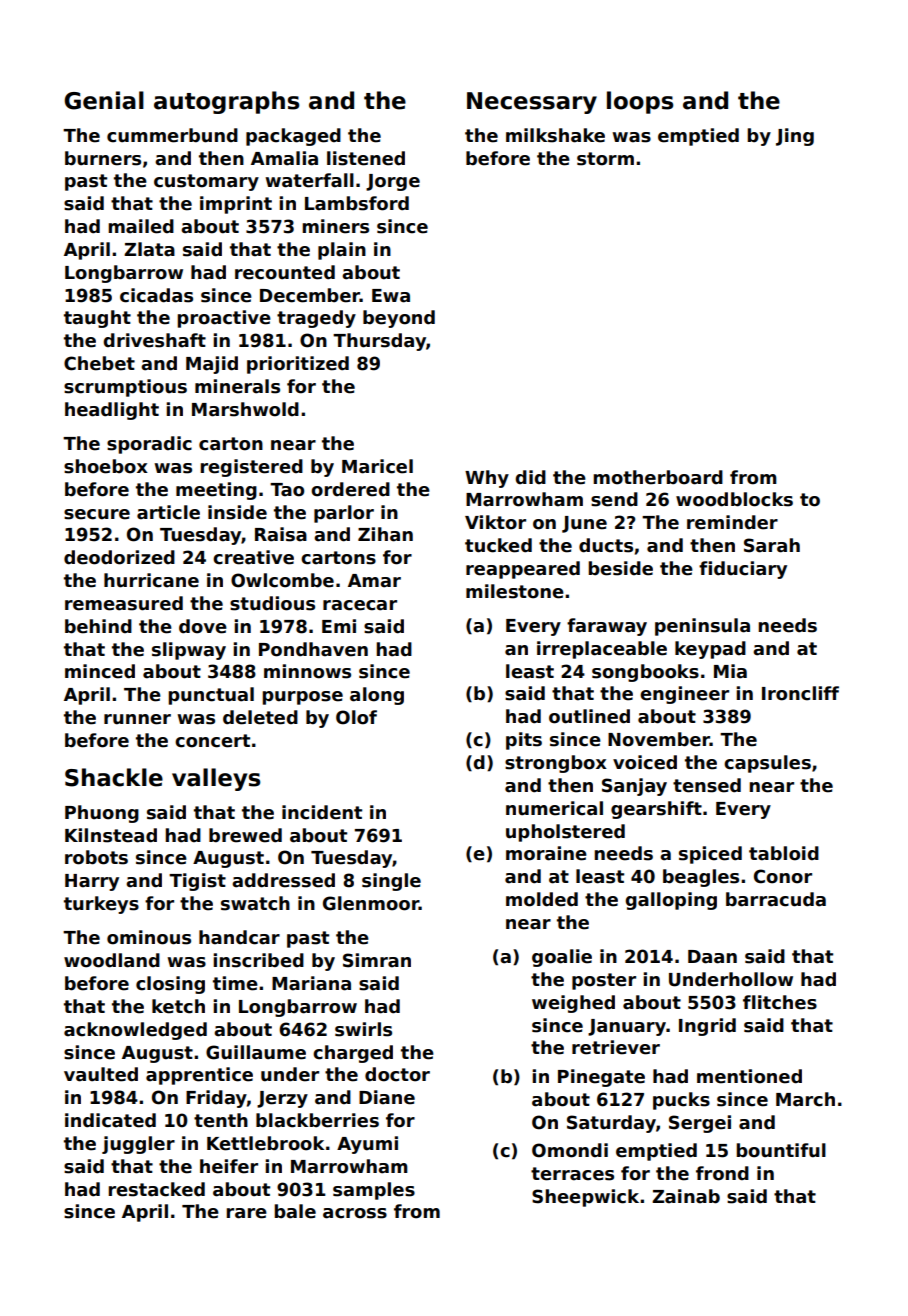 The image size is (908, 1316). What do you see at coordinates (800, 693) in the screenshot?
I see `Ironcliff` at bounding box center [800, 693].
